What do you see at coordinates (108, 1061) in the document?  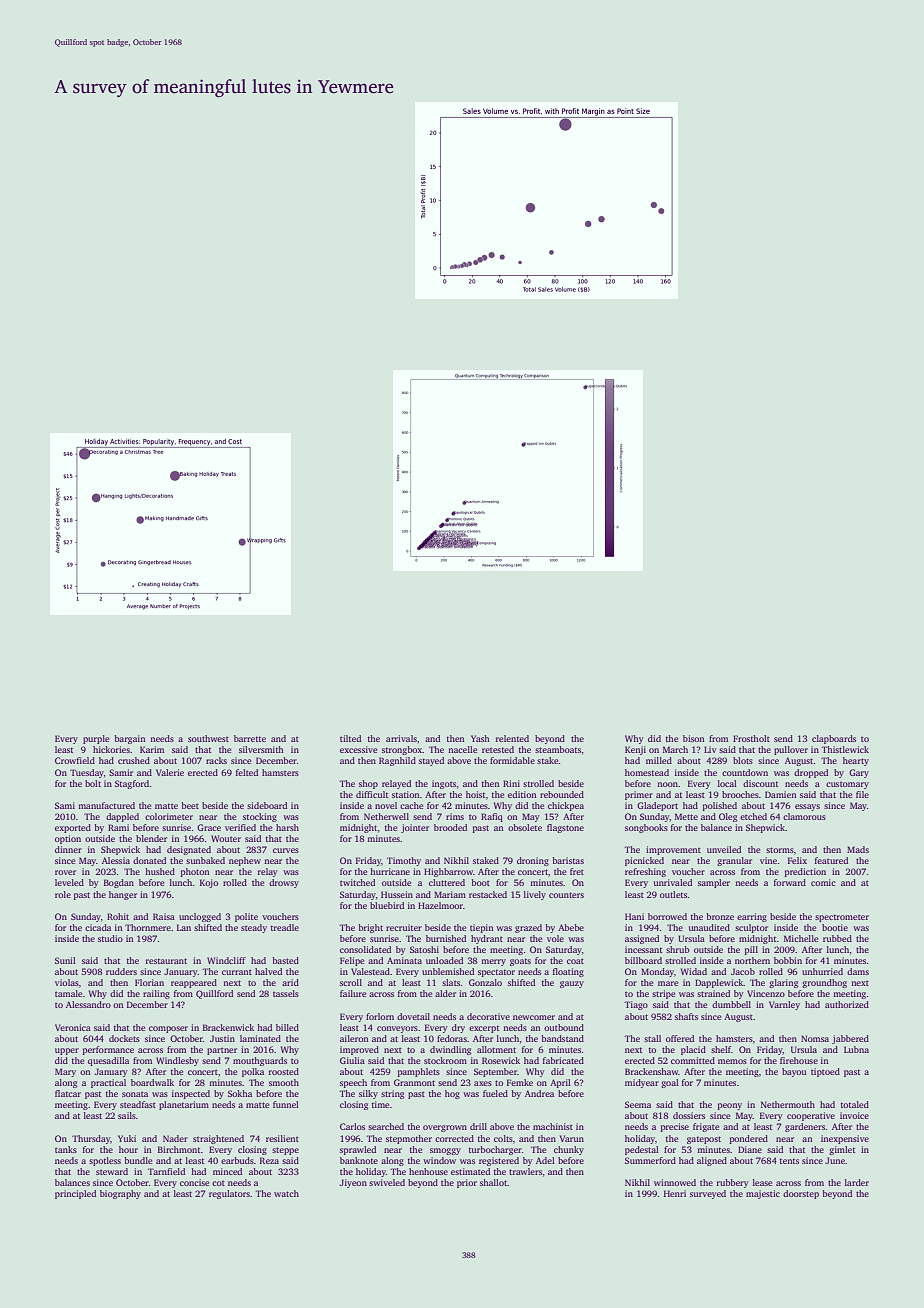 I see `quesadilla` at bounding box center [108, 1061].
